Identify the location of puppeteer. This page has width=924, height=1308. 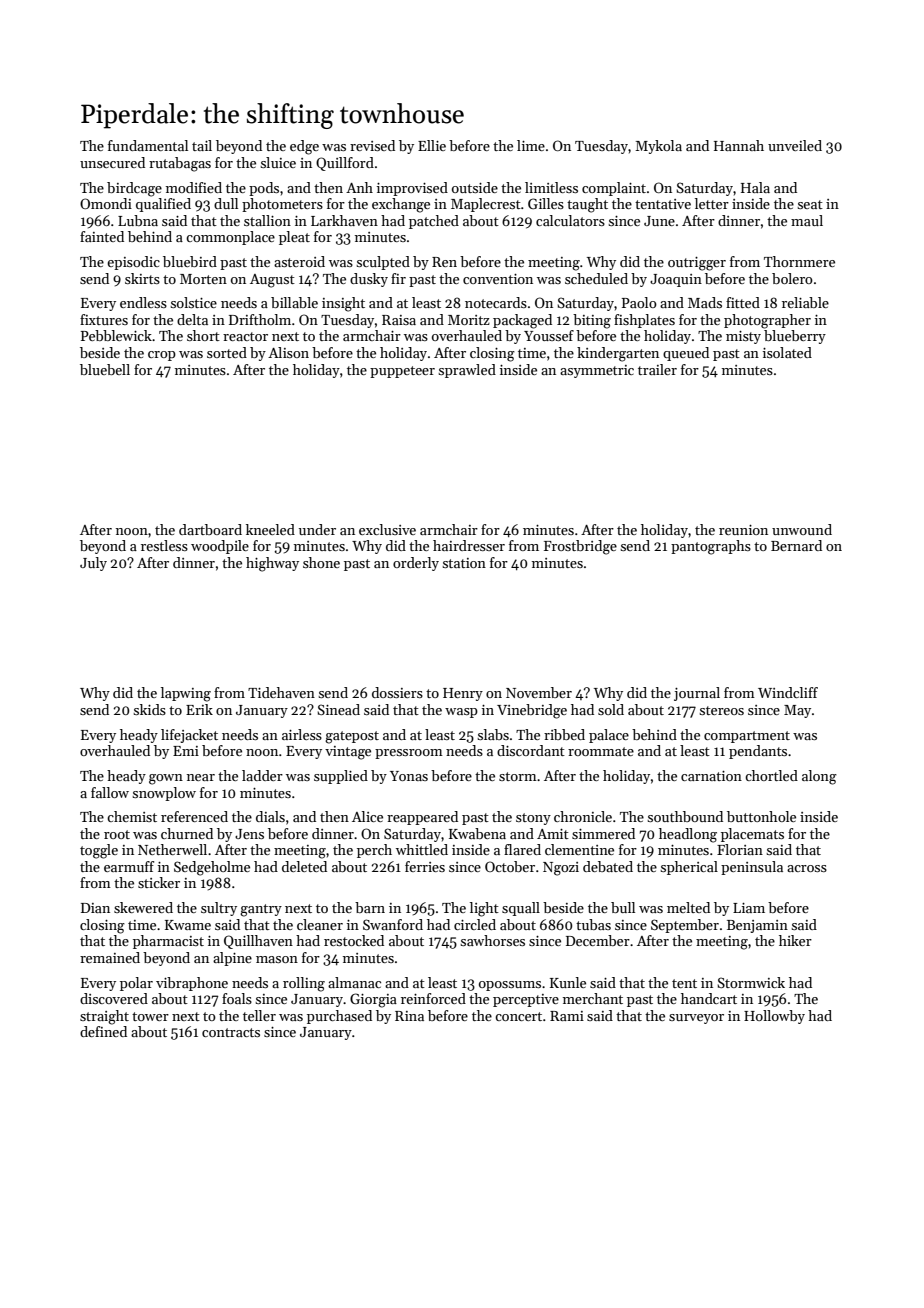
(402, 372).
